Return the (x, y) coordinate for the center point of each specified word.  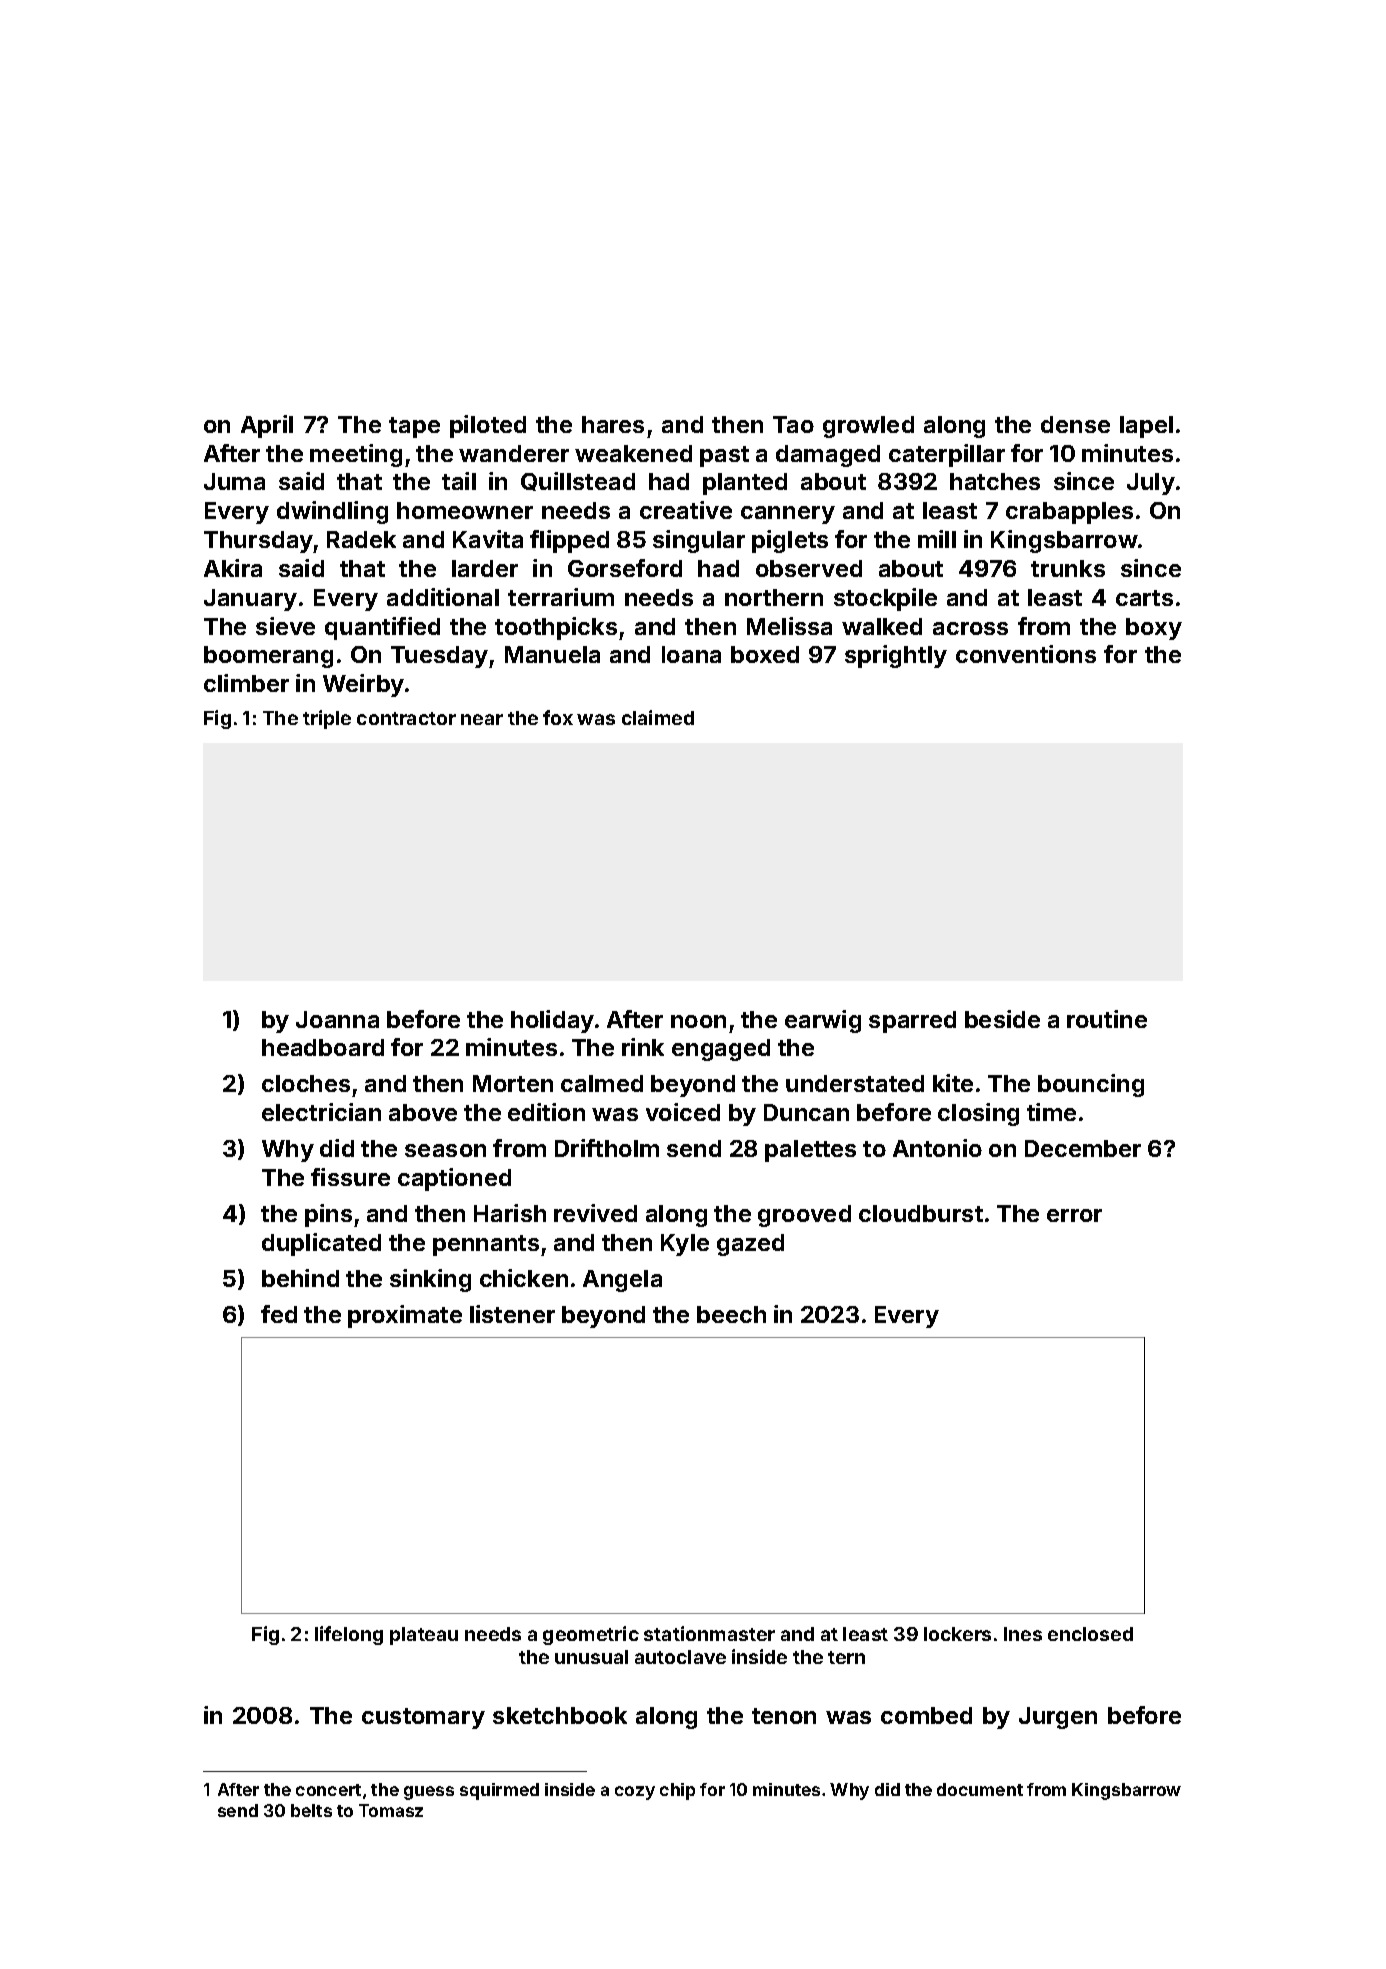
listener (512, 1314)
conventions (1026, 654)
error (1074, 1215)
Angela (622, 1281)
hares (613, 424)
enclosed (1090, 1634)
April (267, 426)
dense (1075, 424)
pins (328, 1215)
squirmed (499, 1791)
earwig (823, 1021)
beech (731, 1314)
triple (327, 719)
